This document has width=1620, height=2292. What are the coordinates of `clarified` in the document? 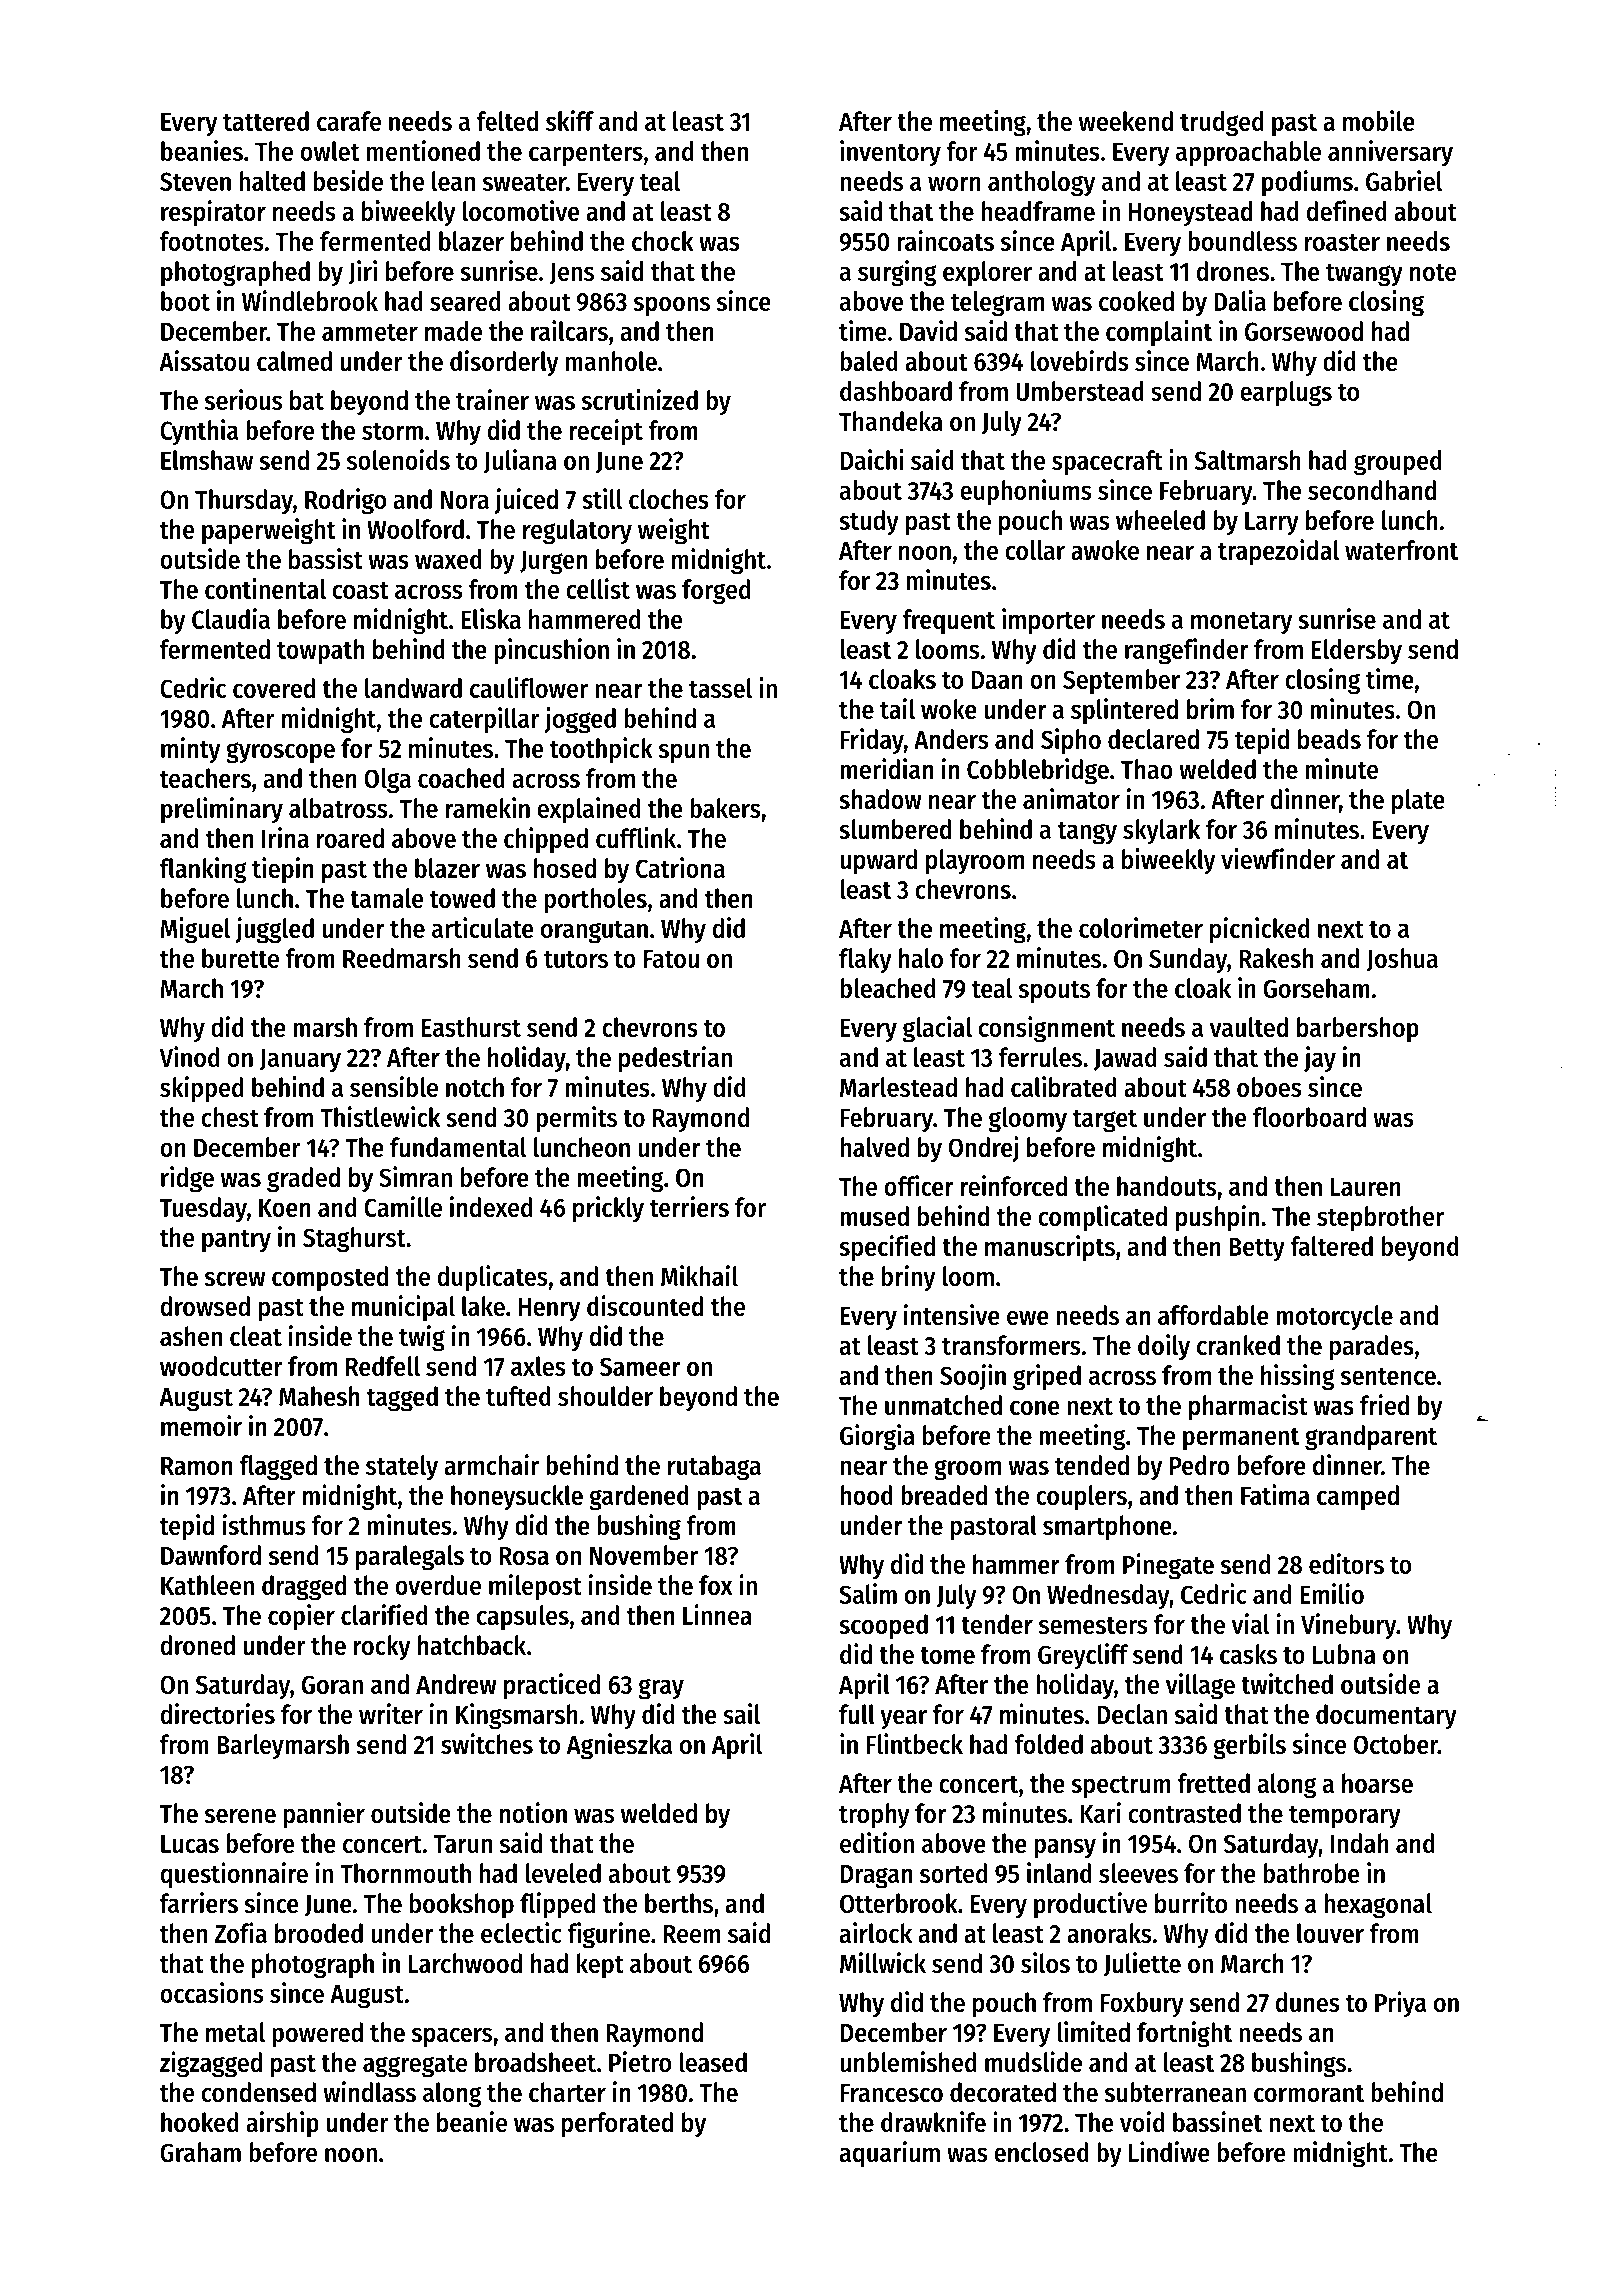 It's located at (384, 1614).
